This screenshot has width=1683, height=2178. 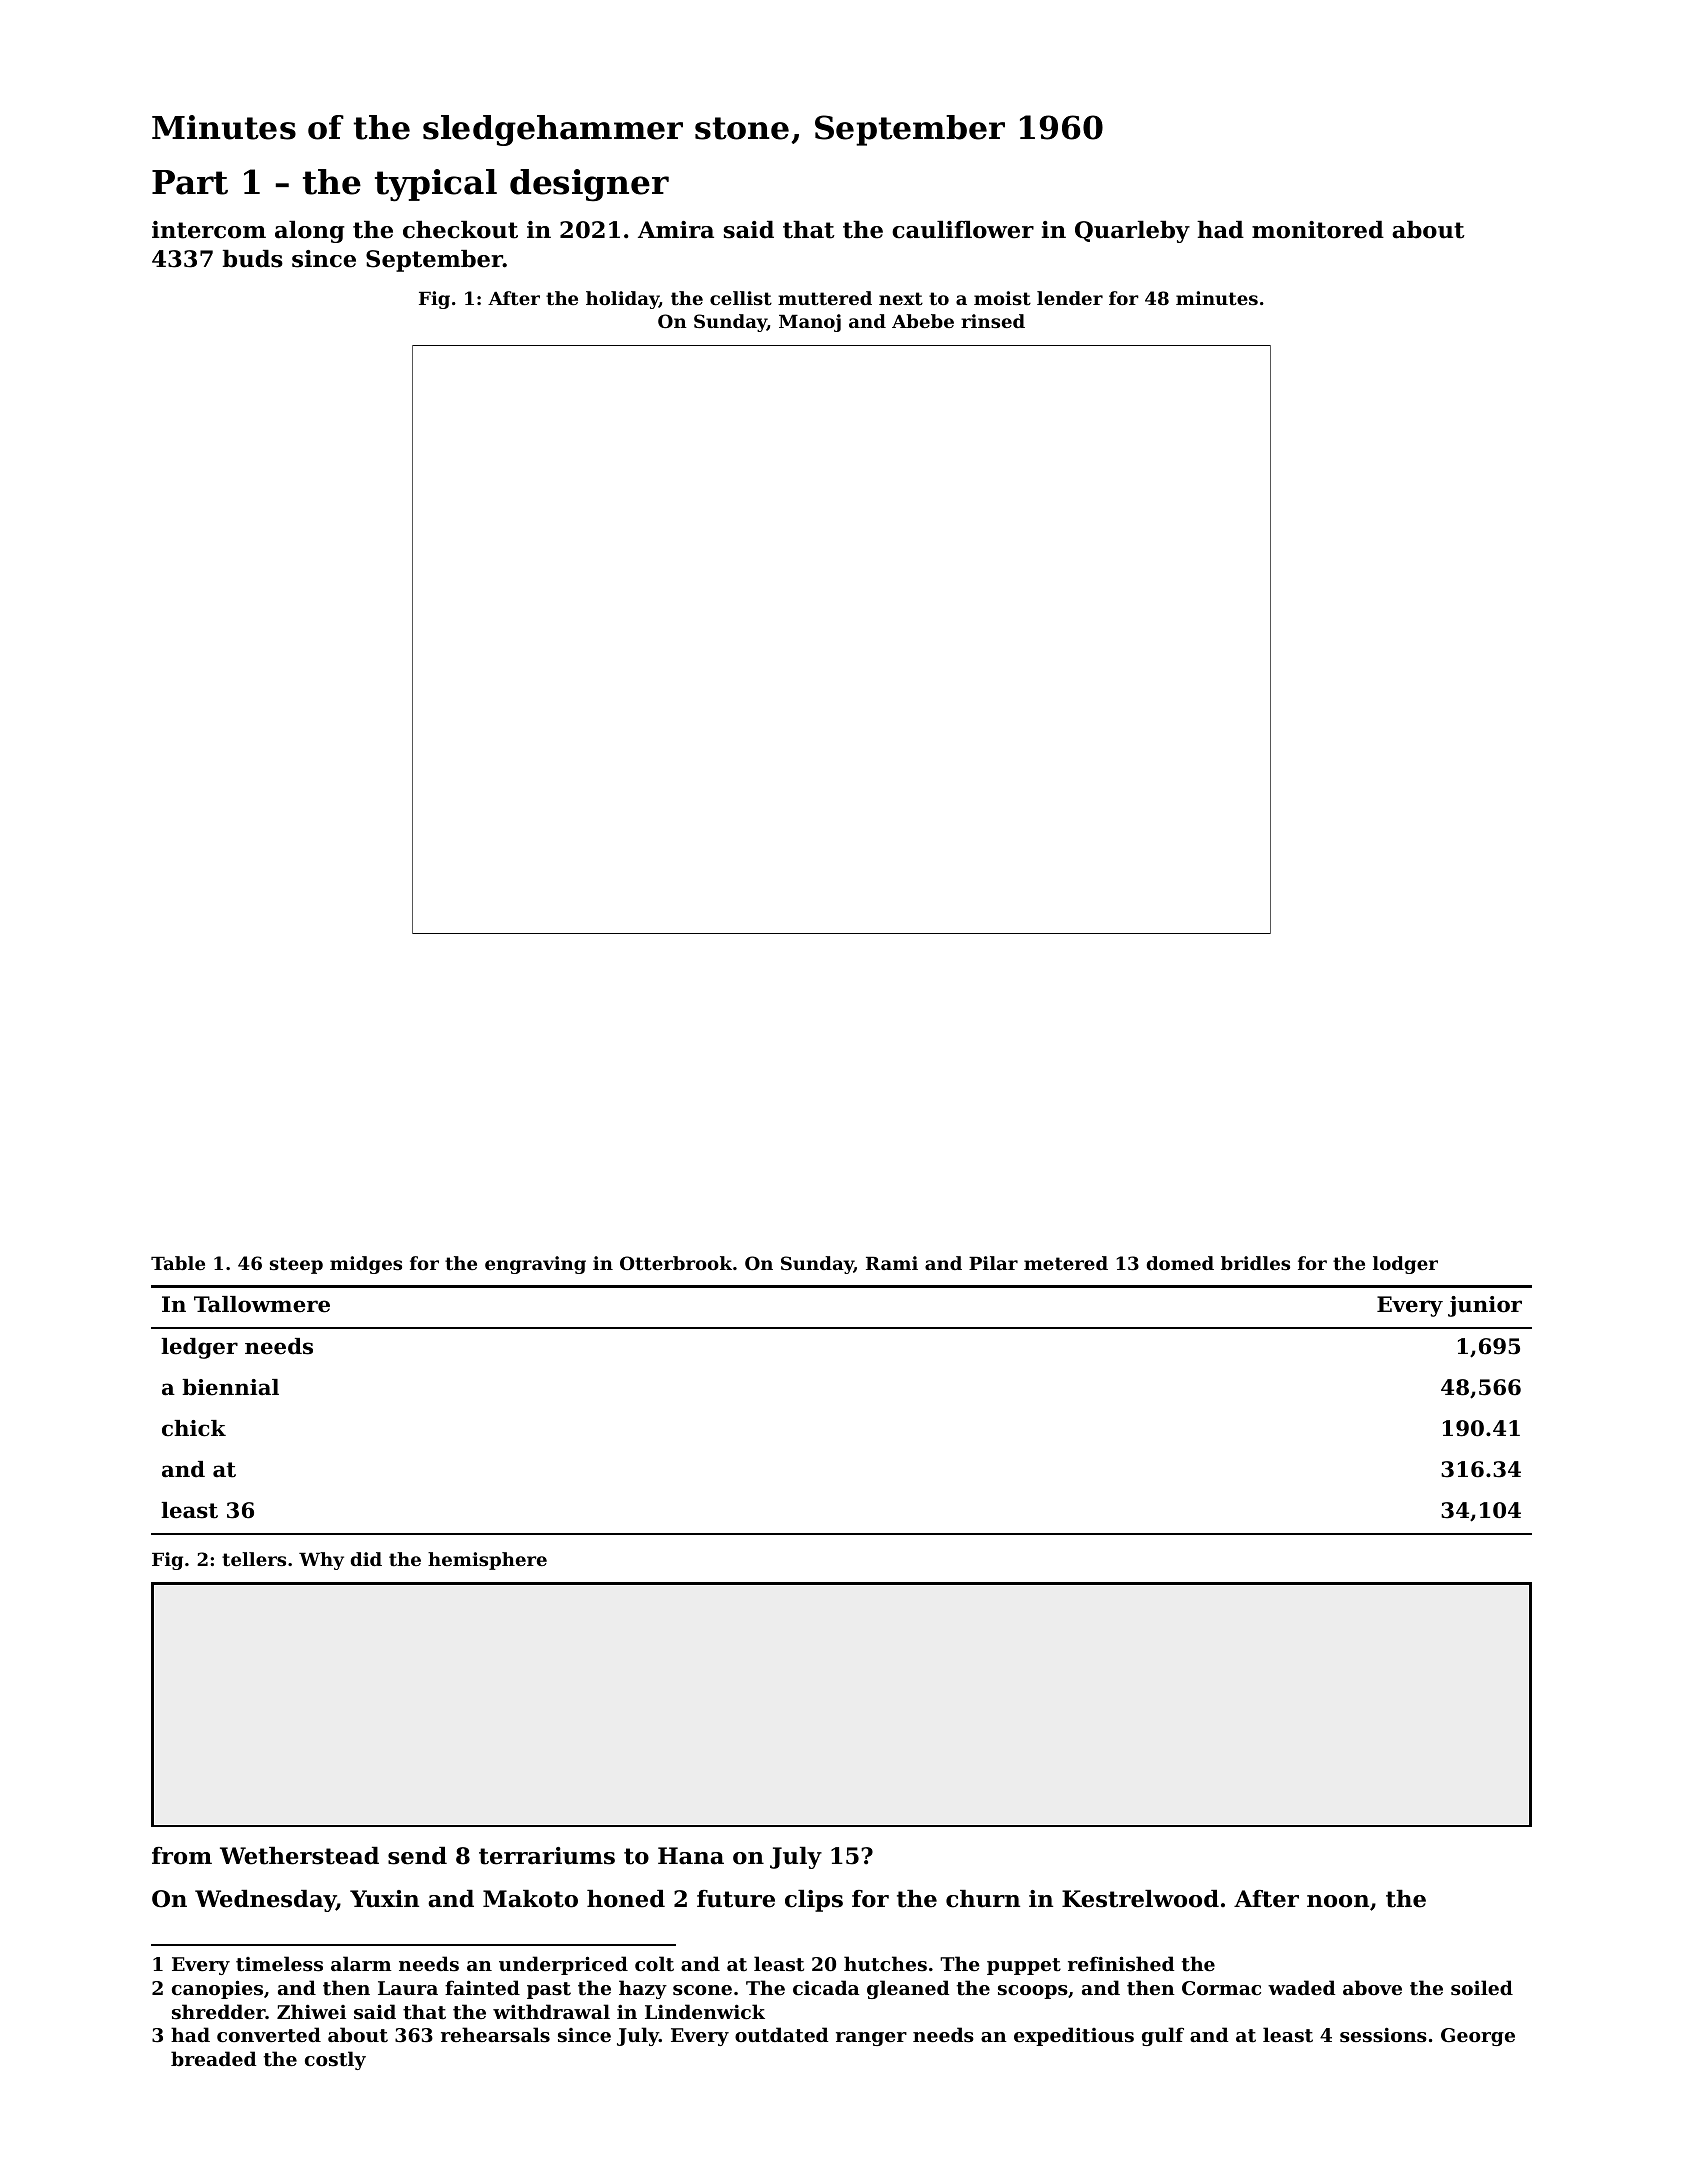 What do you see at coordinates (1255, 1263) in the screenshot?
I see `bridles` at bounding box center [1255, 1263].
